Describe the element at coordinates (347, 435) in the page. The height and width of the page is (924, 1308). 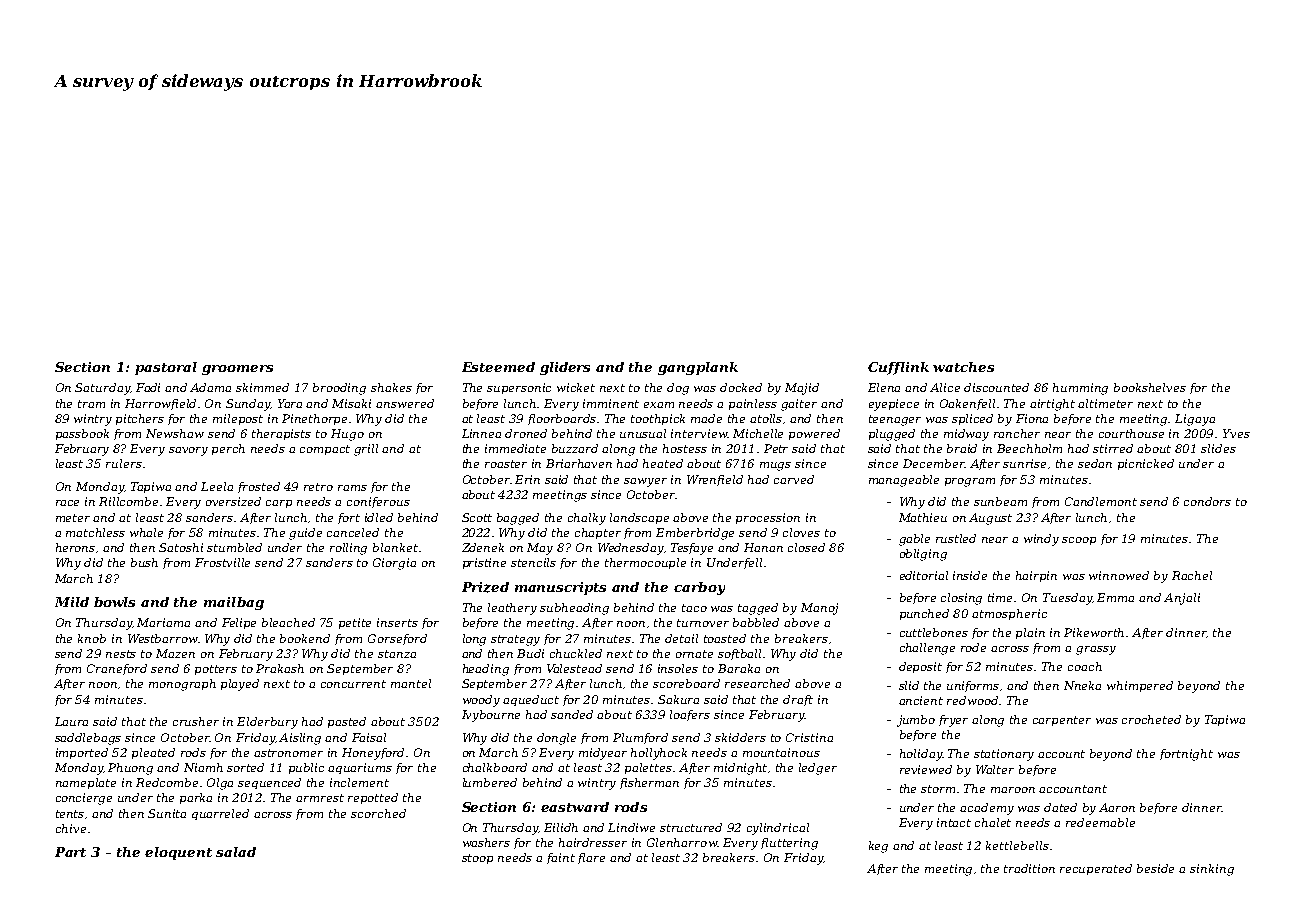
I see `Hugo` at that location.
